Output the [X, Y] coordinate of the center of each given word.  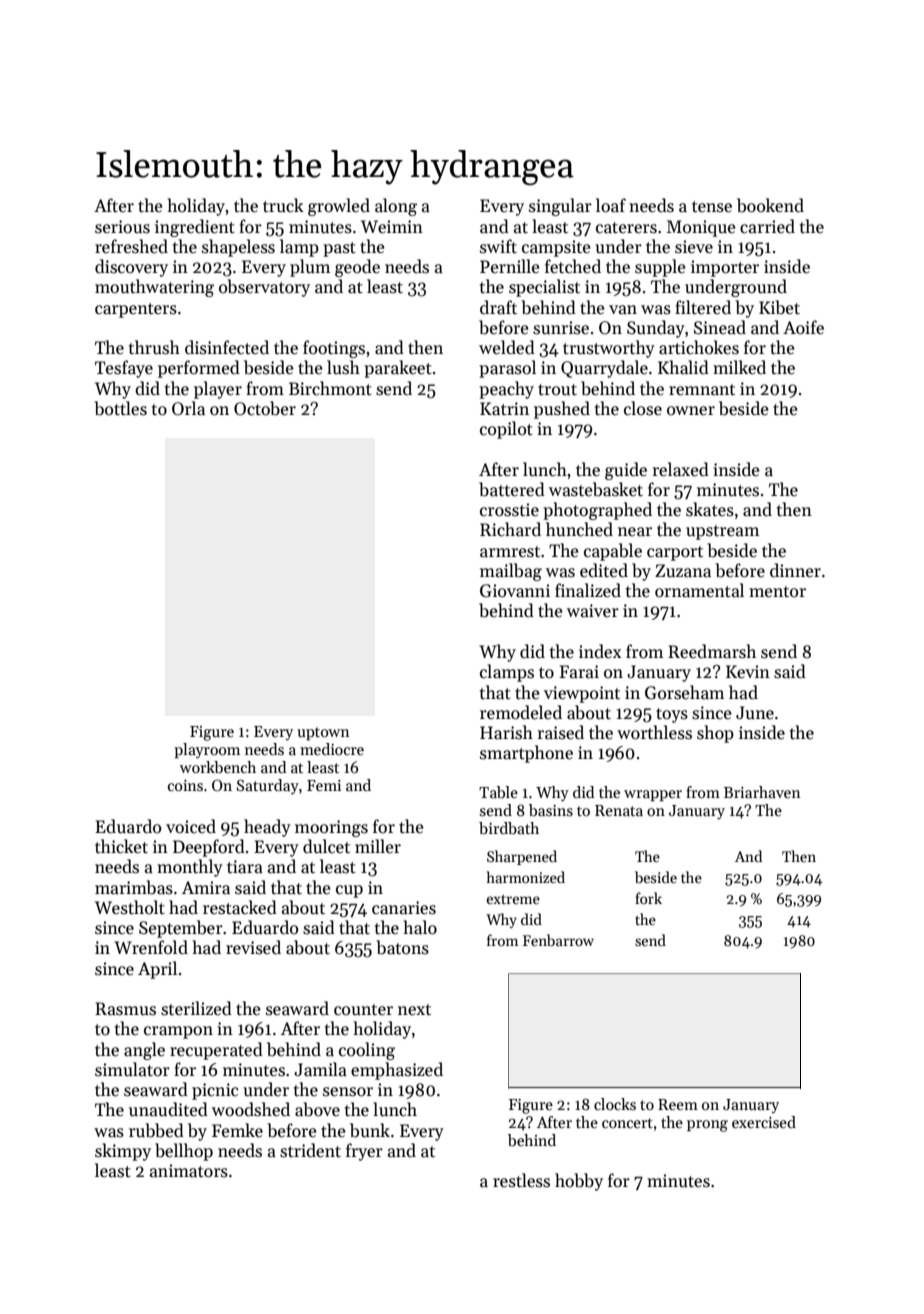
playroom [207, 751]
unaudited [168, 1109]
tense [712, 207]
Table [498, 792]
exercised [764, 1122]
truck [283, 205]
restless [521, 1180]
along [396, 207]
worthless [654, 732]
